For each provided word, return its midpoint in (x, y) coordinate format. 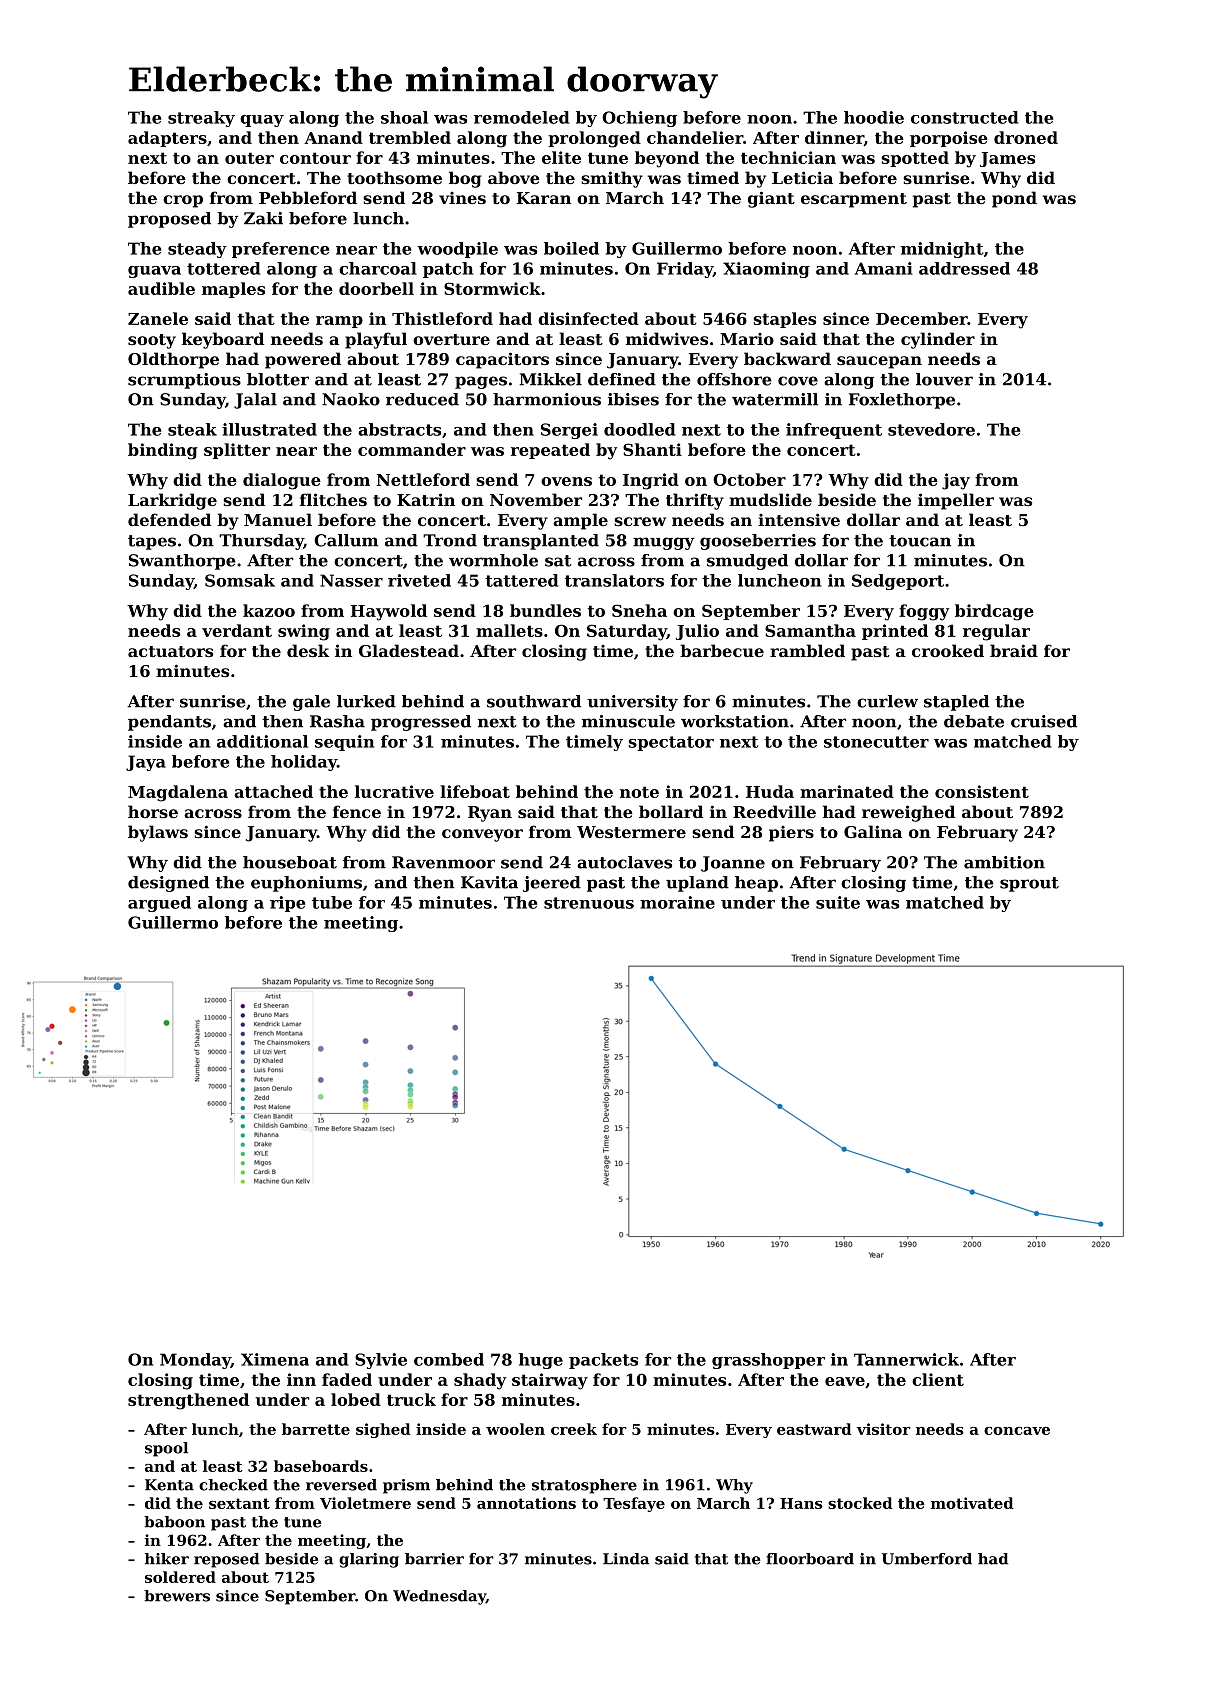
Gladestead (409, 650)
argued (159, 904)
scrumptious (184, 381)
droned (1026, 137)
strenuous (589, 903)
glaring (369, 1560)
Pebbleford (308, 197)
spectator (671, 743)
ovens (566, 481)
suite (838, 902)
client (938, 1379)
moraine (677, 902)
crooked (948, 650)
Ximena (275, 1359)
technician (788, 157)
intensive (799, 519)
